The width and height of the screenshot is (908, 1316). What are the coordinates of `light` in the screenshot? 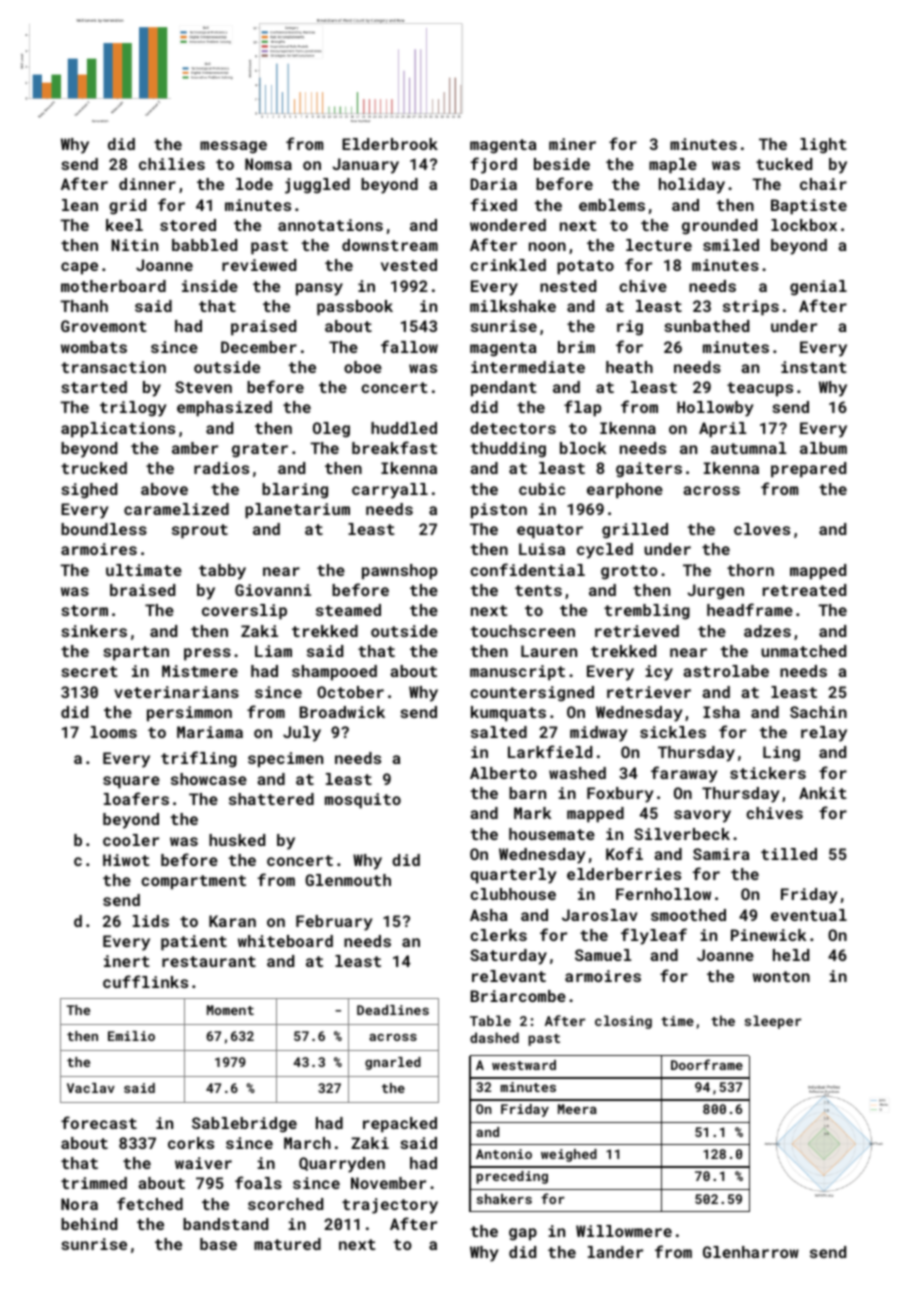 It's located at (823, 146).
